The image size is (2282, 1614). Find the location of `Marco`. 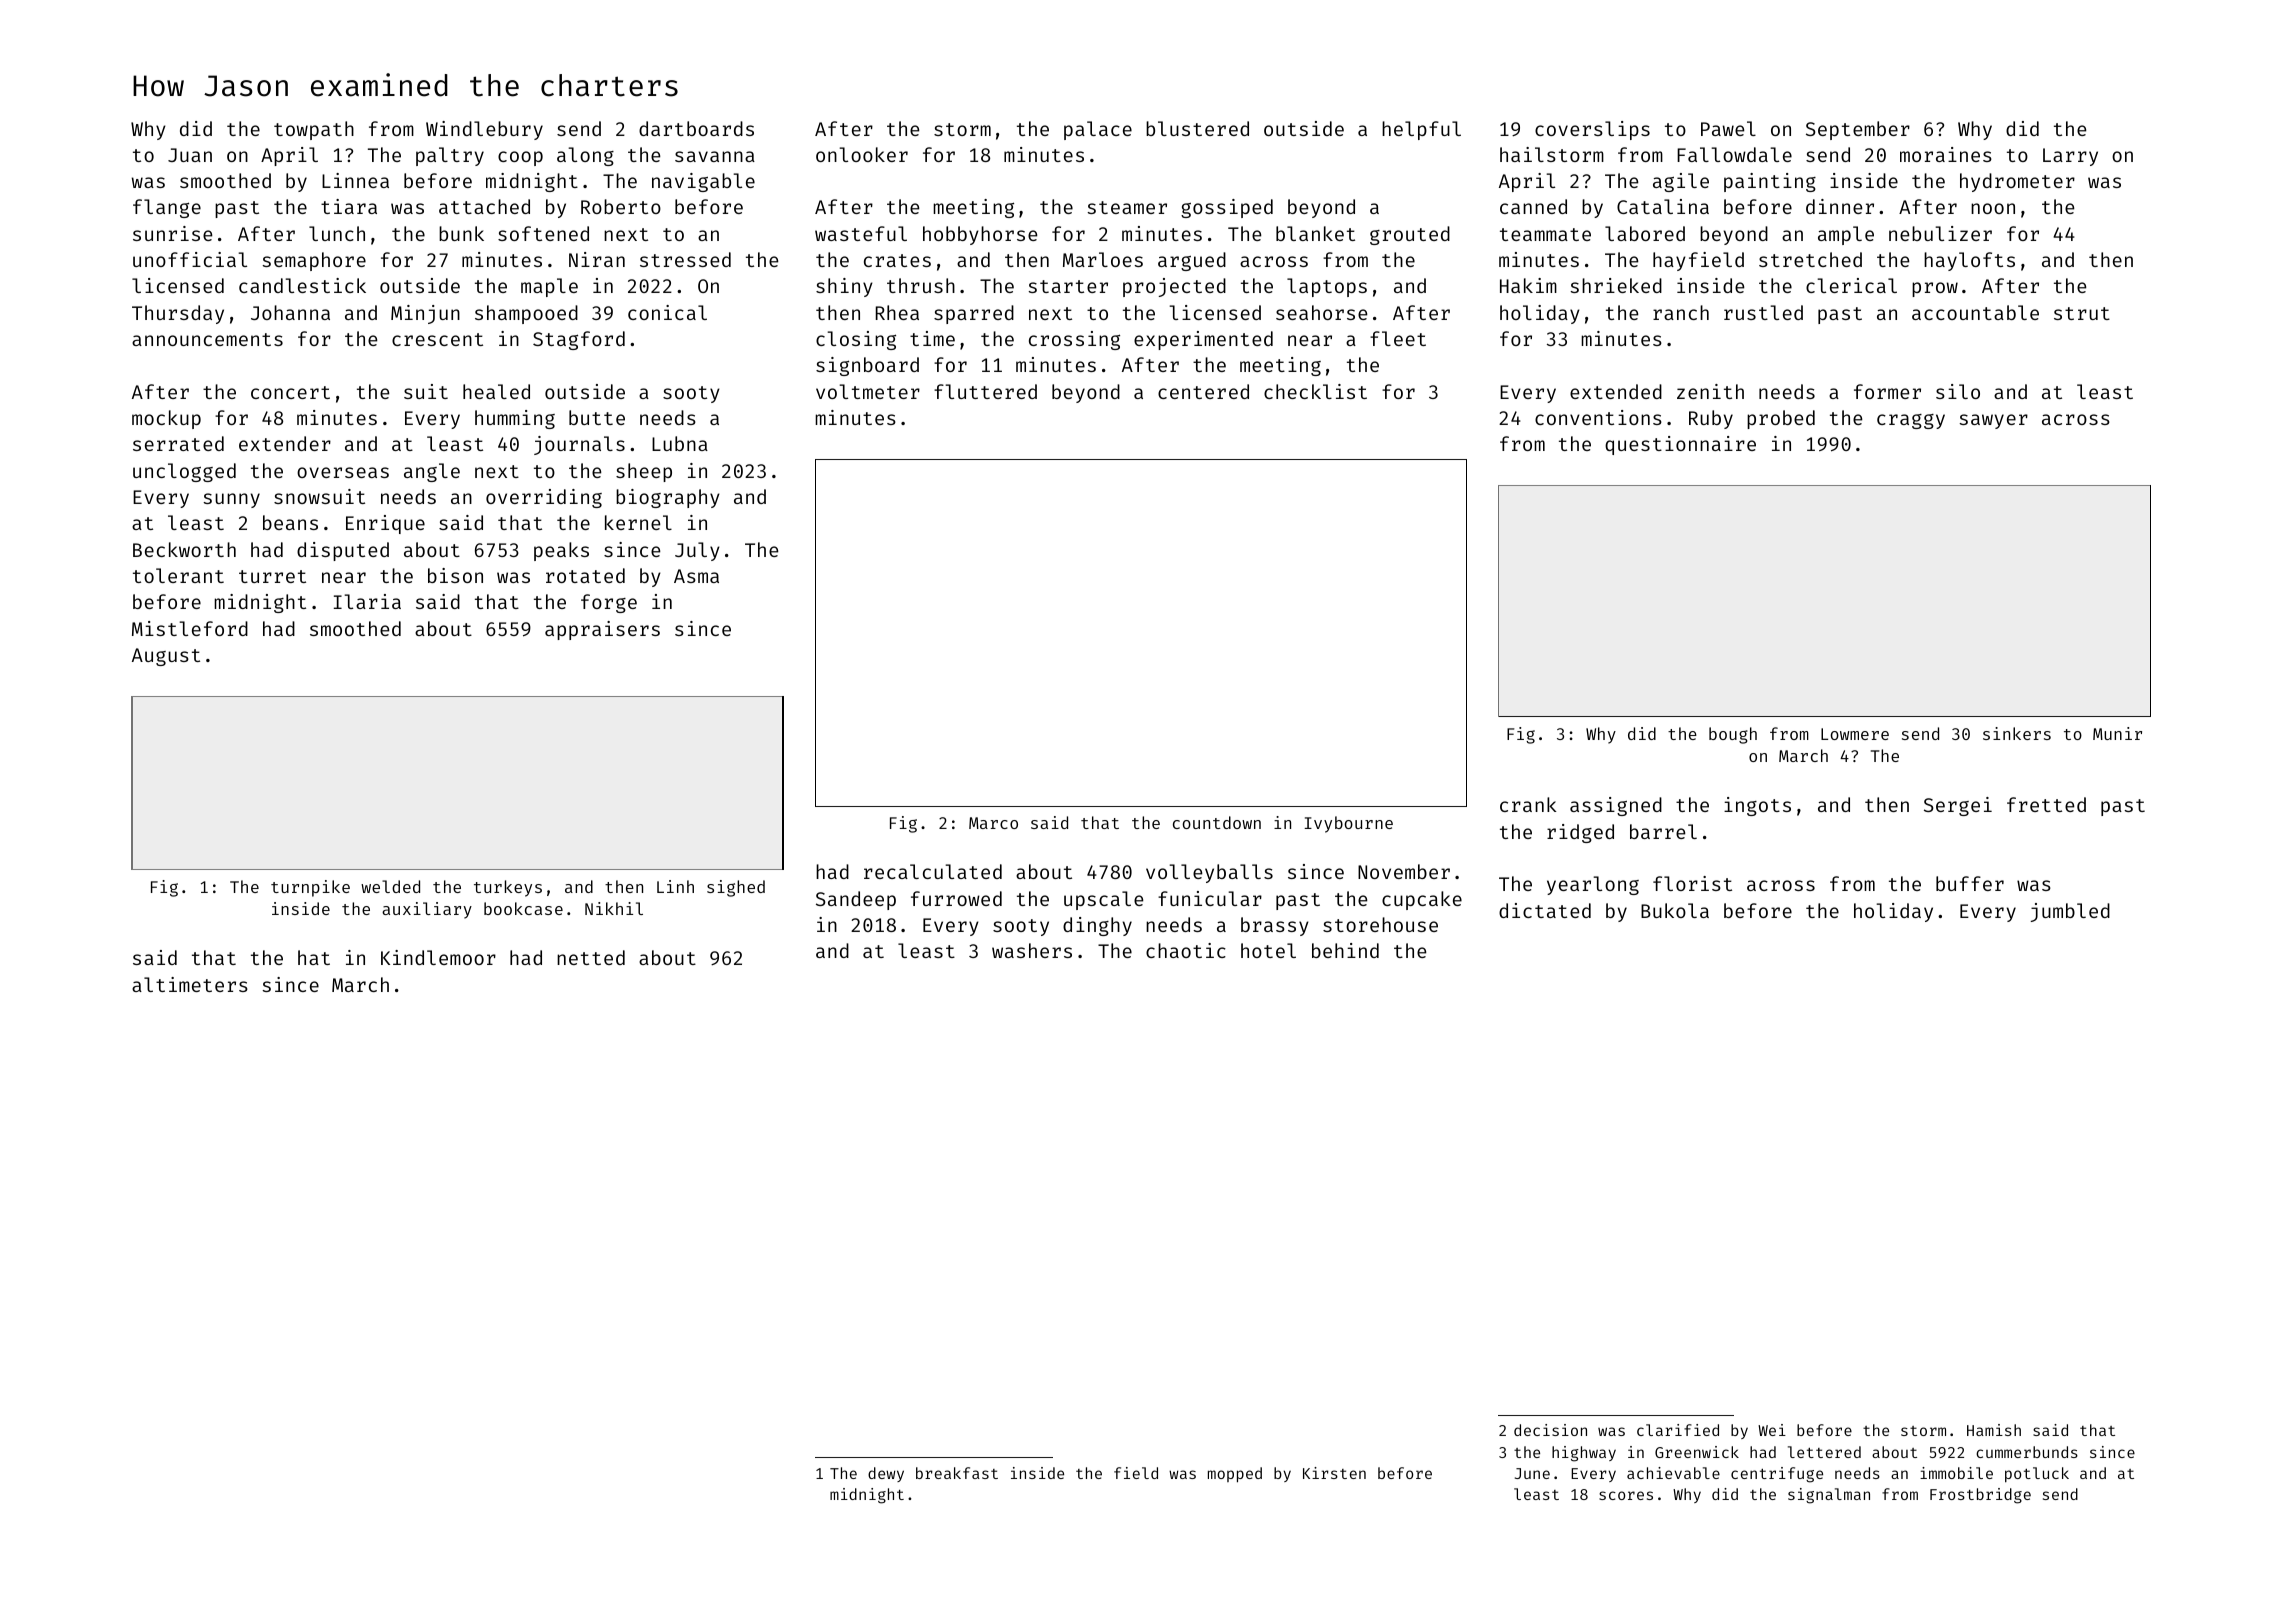

Marco is located at coordinates (993, 823).
